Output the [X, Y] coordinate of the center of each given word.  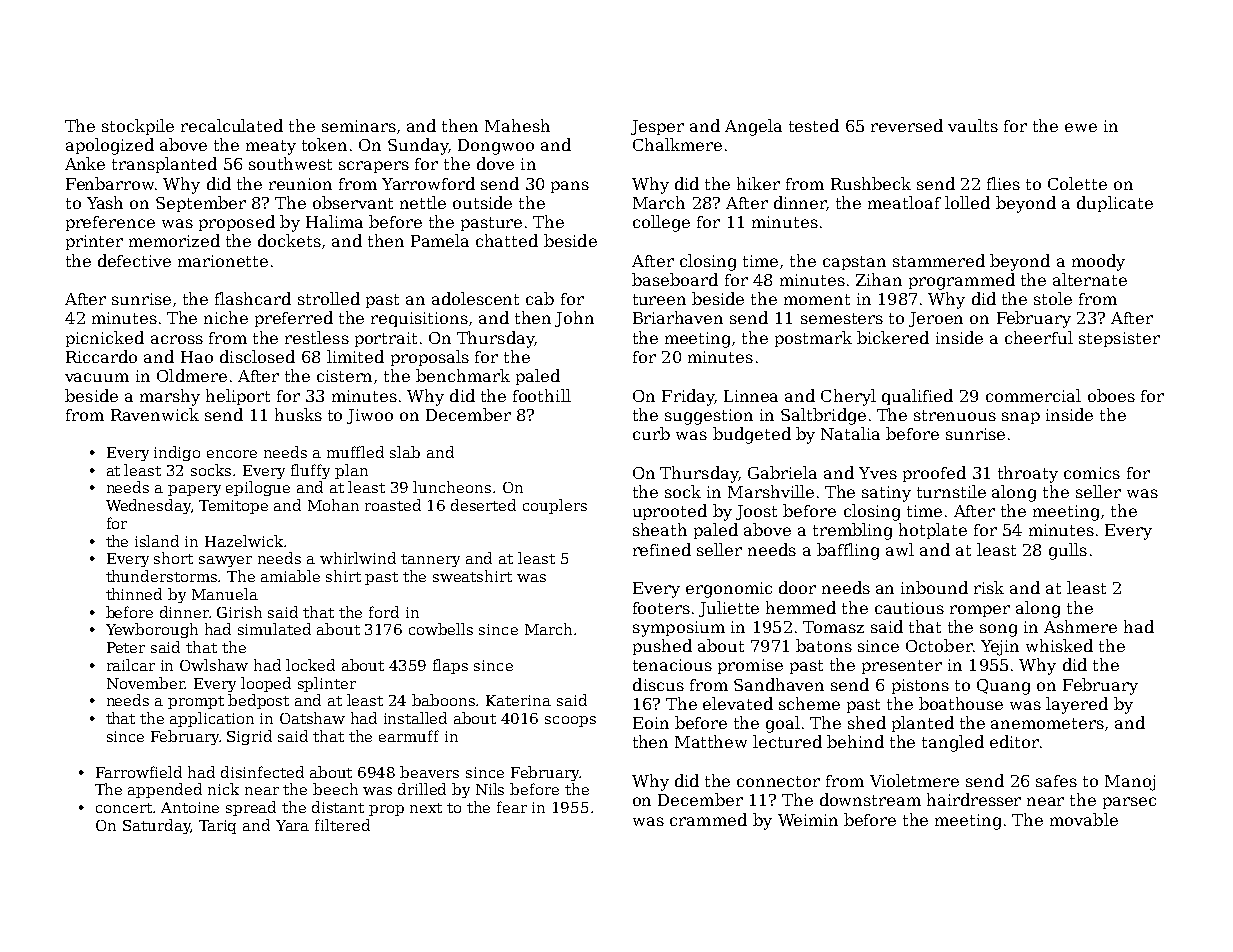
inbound [934, 587]
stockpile [138, 127]
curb [651, 433]
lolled [967, 202]
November [146, 683]
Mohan [333, 505]
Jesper [657, 127]
